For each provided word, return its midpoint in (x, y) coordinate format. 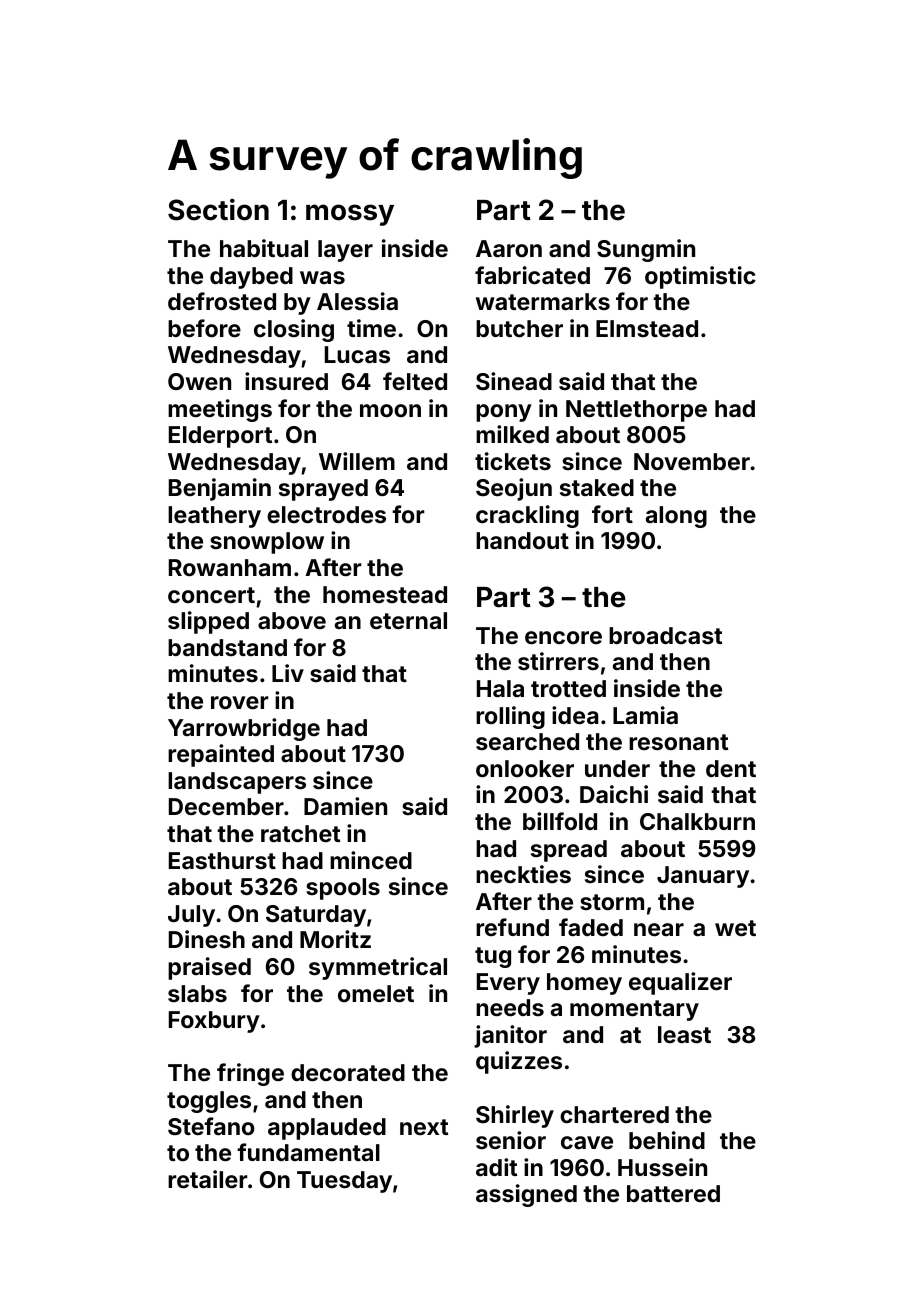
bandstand (227, 647)
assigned (526, 1195)
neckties (523, 874)
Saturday (316, 916)
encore (563, 637)
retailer (208, 1179)
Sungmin (646, 250)
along (676, 517)
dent (731, 768)
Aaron (509, 248)
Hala (500, 688)
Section (218, 209)
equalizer (680, 983)
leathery (214, 517)
